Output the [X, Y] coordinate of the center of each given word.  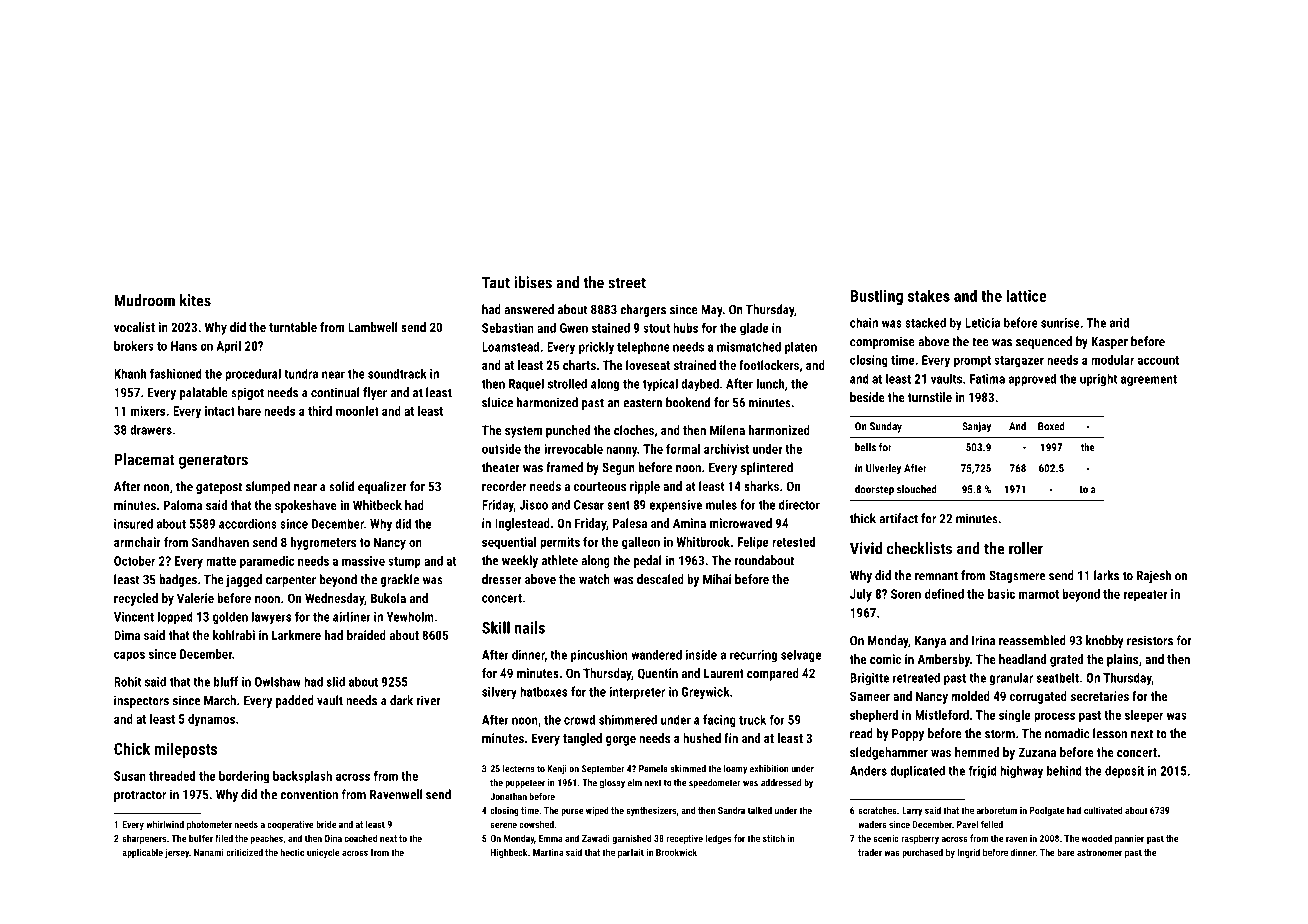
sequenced [1044, 342]
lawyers [271, 618]
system [523, 432]
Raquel [526, 385]
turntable [293, 327]
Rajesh [1154, 576]
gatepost [219, 488]
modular [1112, 360]
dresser [502, 579]
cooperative [290, 825]
